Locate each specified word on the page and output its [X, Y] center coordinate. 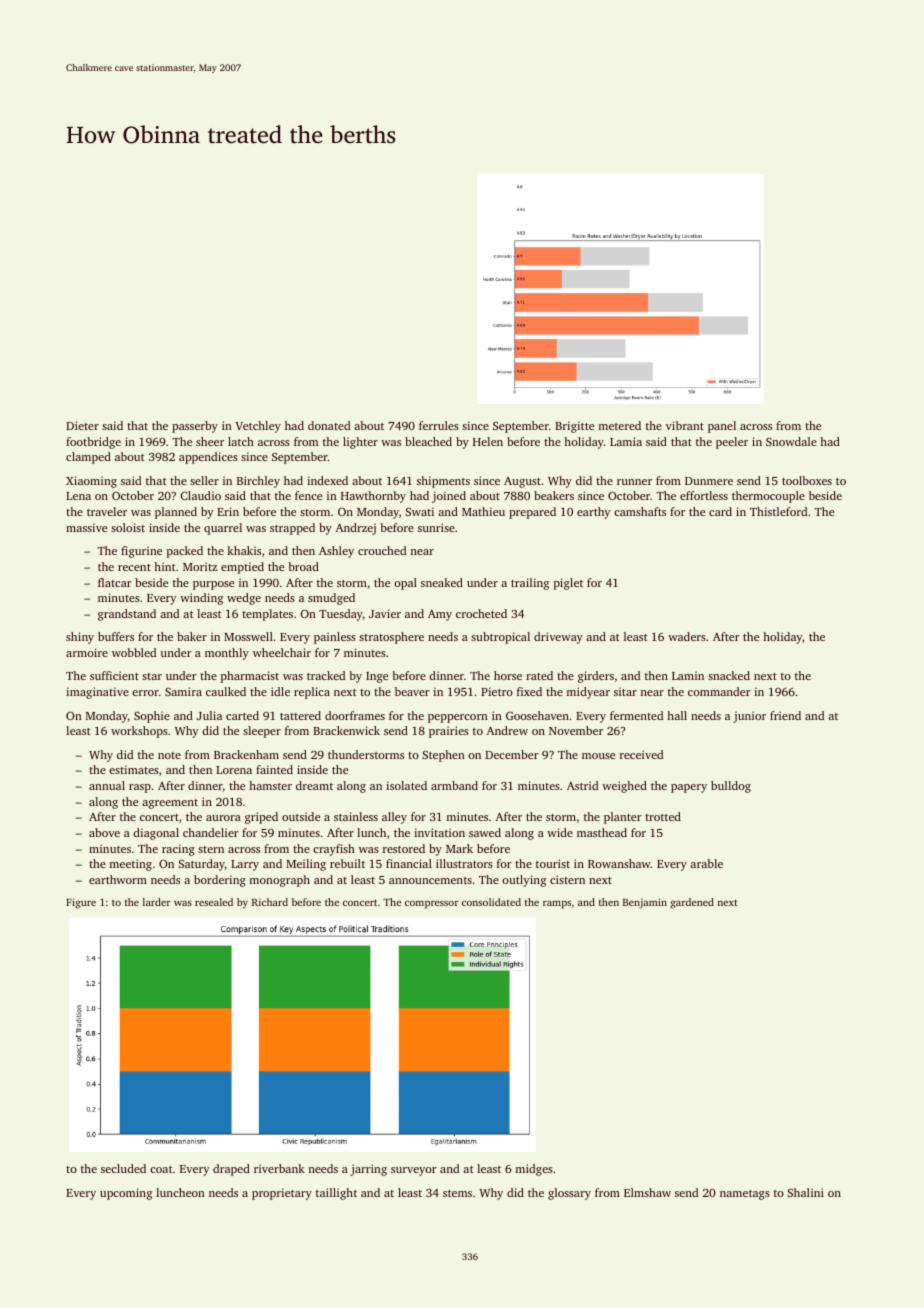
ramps [557, 904]
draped [231, 1170]
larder [157, 902]
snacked [729, 675]
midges [534, 1170]
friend [785, 715]
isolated [406, 785]
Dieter [82, 425]
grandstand [127, 615]
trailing [530, 584]
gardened [692, 903]
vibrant [685, 425]
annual [107, 785]
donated [329, 425]
